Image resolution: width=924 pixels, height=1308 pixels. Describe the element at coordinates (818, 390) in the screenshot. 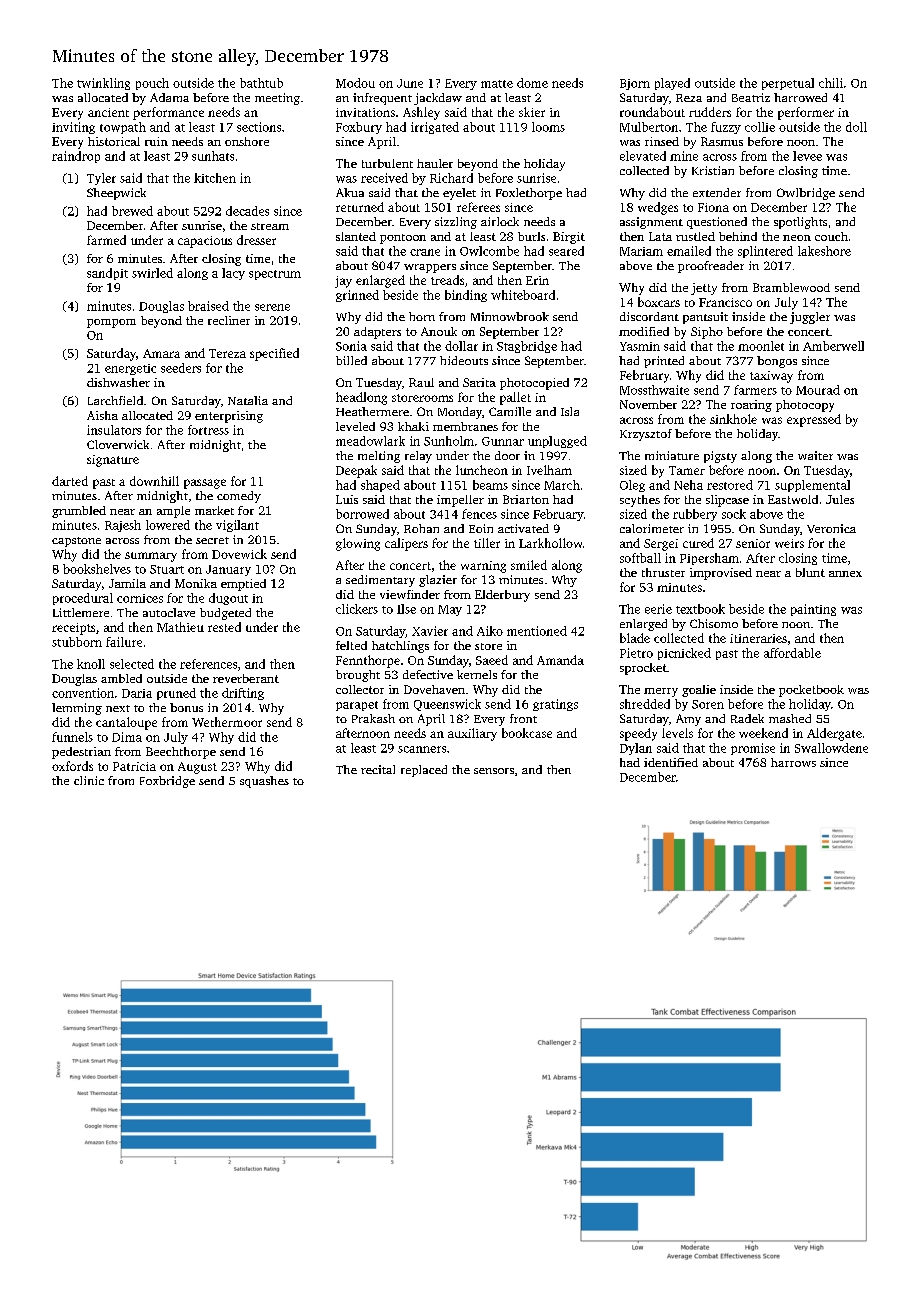

I see `Mourad` at that location.
